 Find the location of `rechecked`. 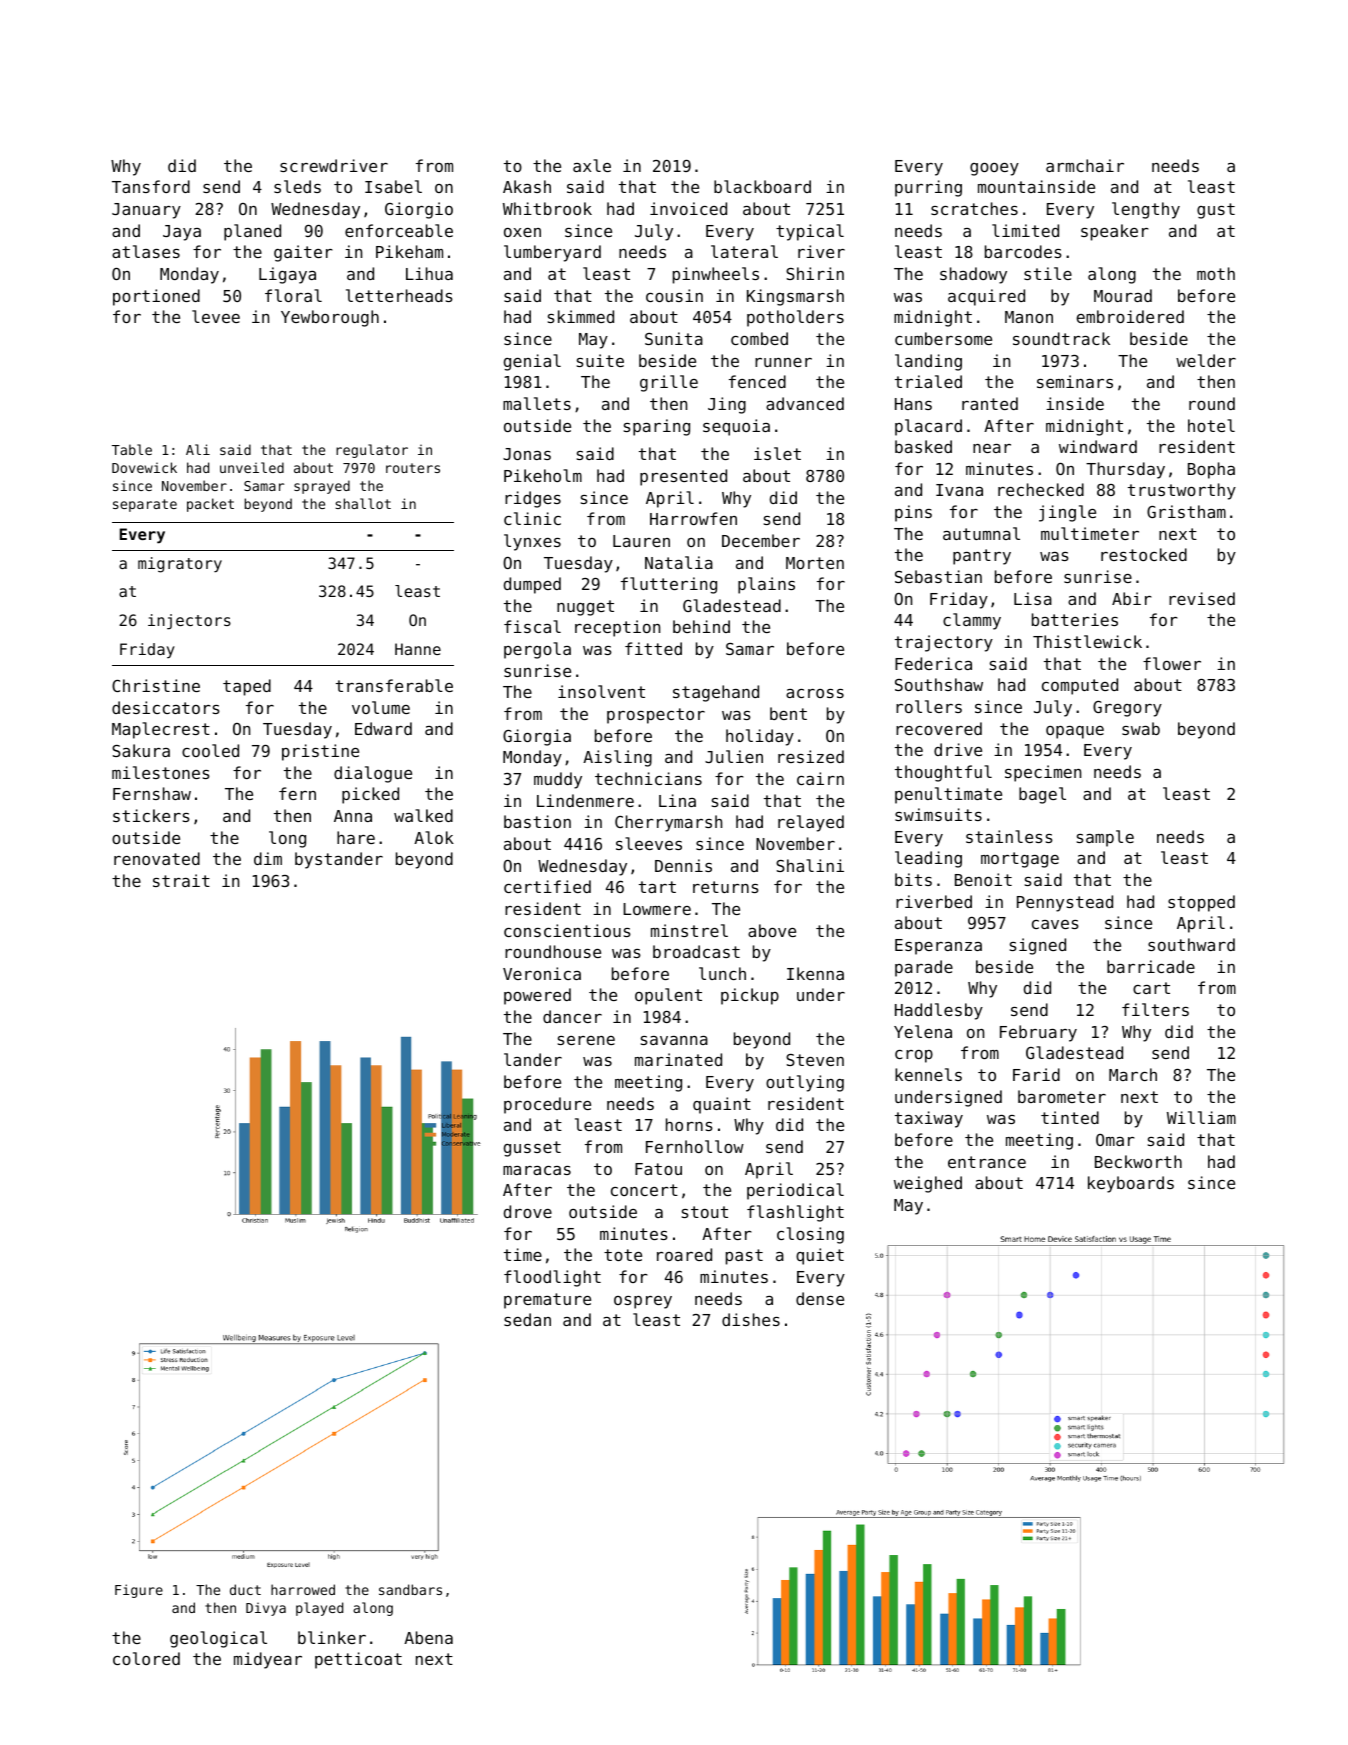

rechecked is located at coordinates (1041, 489).
